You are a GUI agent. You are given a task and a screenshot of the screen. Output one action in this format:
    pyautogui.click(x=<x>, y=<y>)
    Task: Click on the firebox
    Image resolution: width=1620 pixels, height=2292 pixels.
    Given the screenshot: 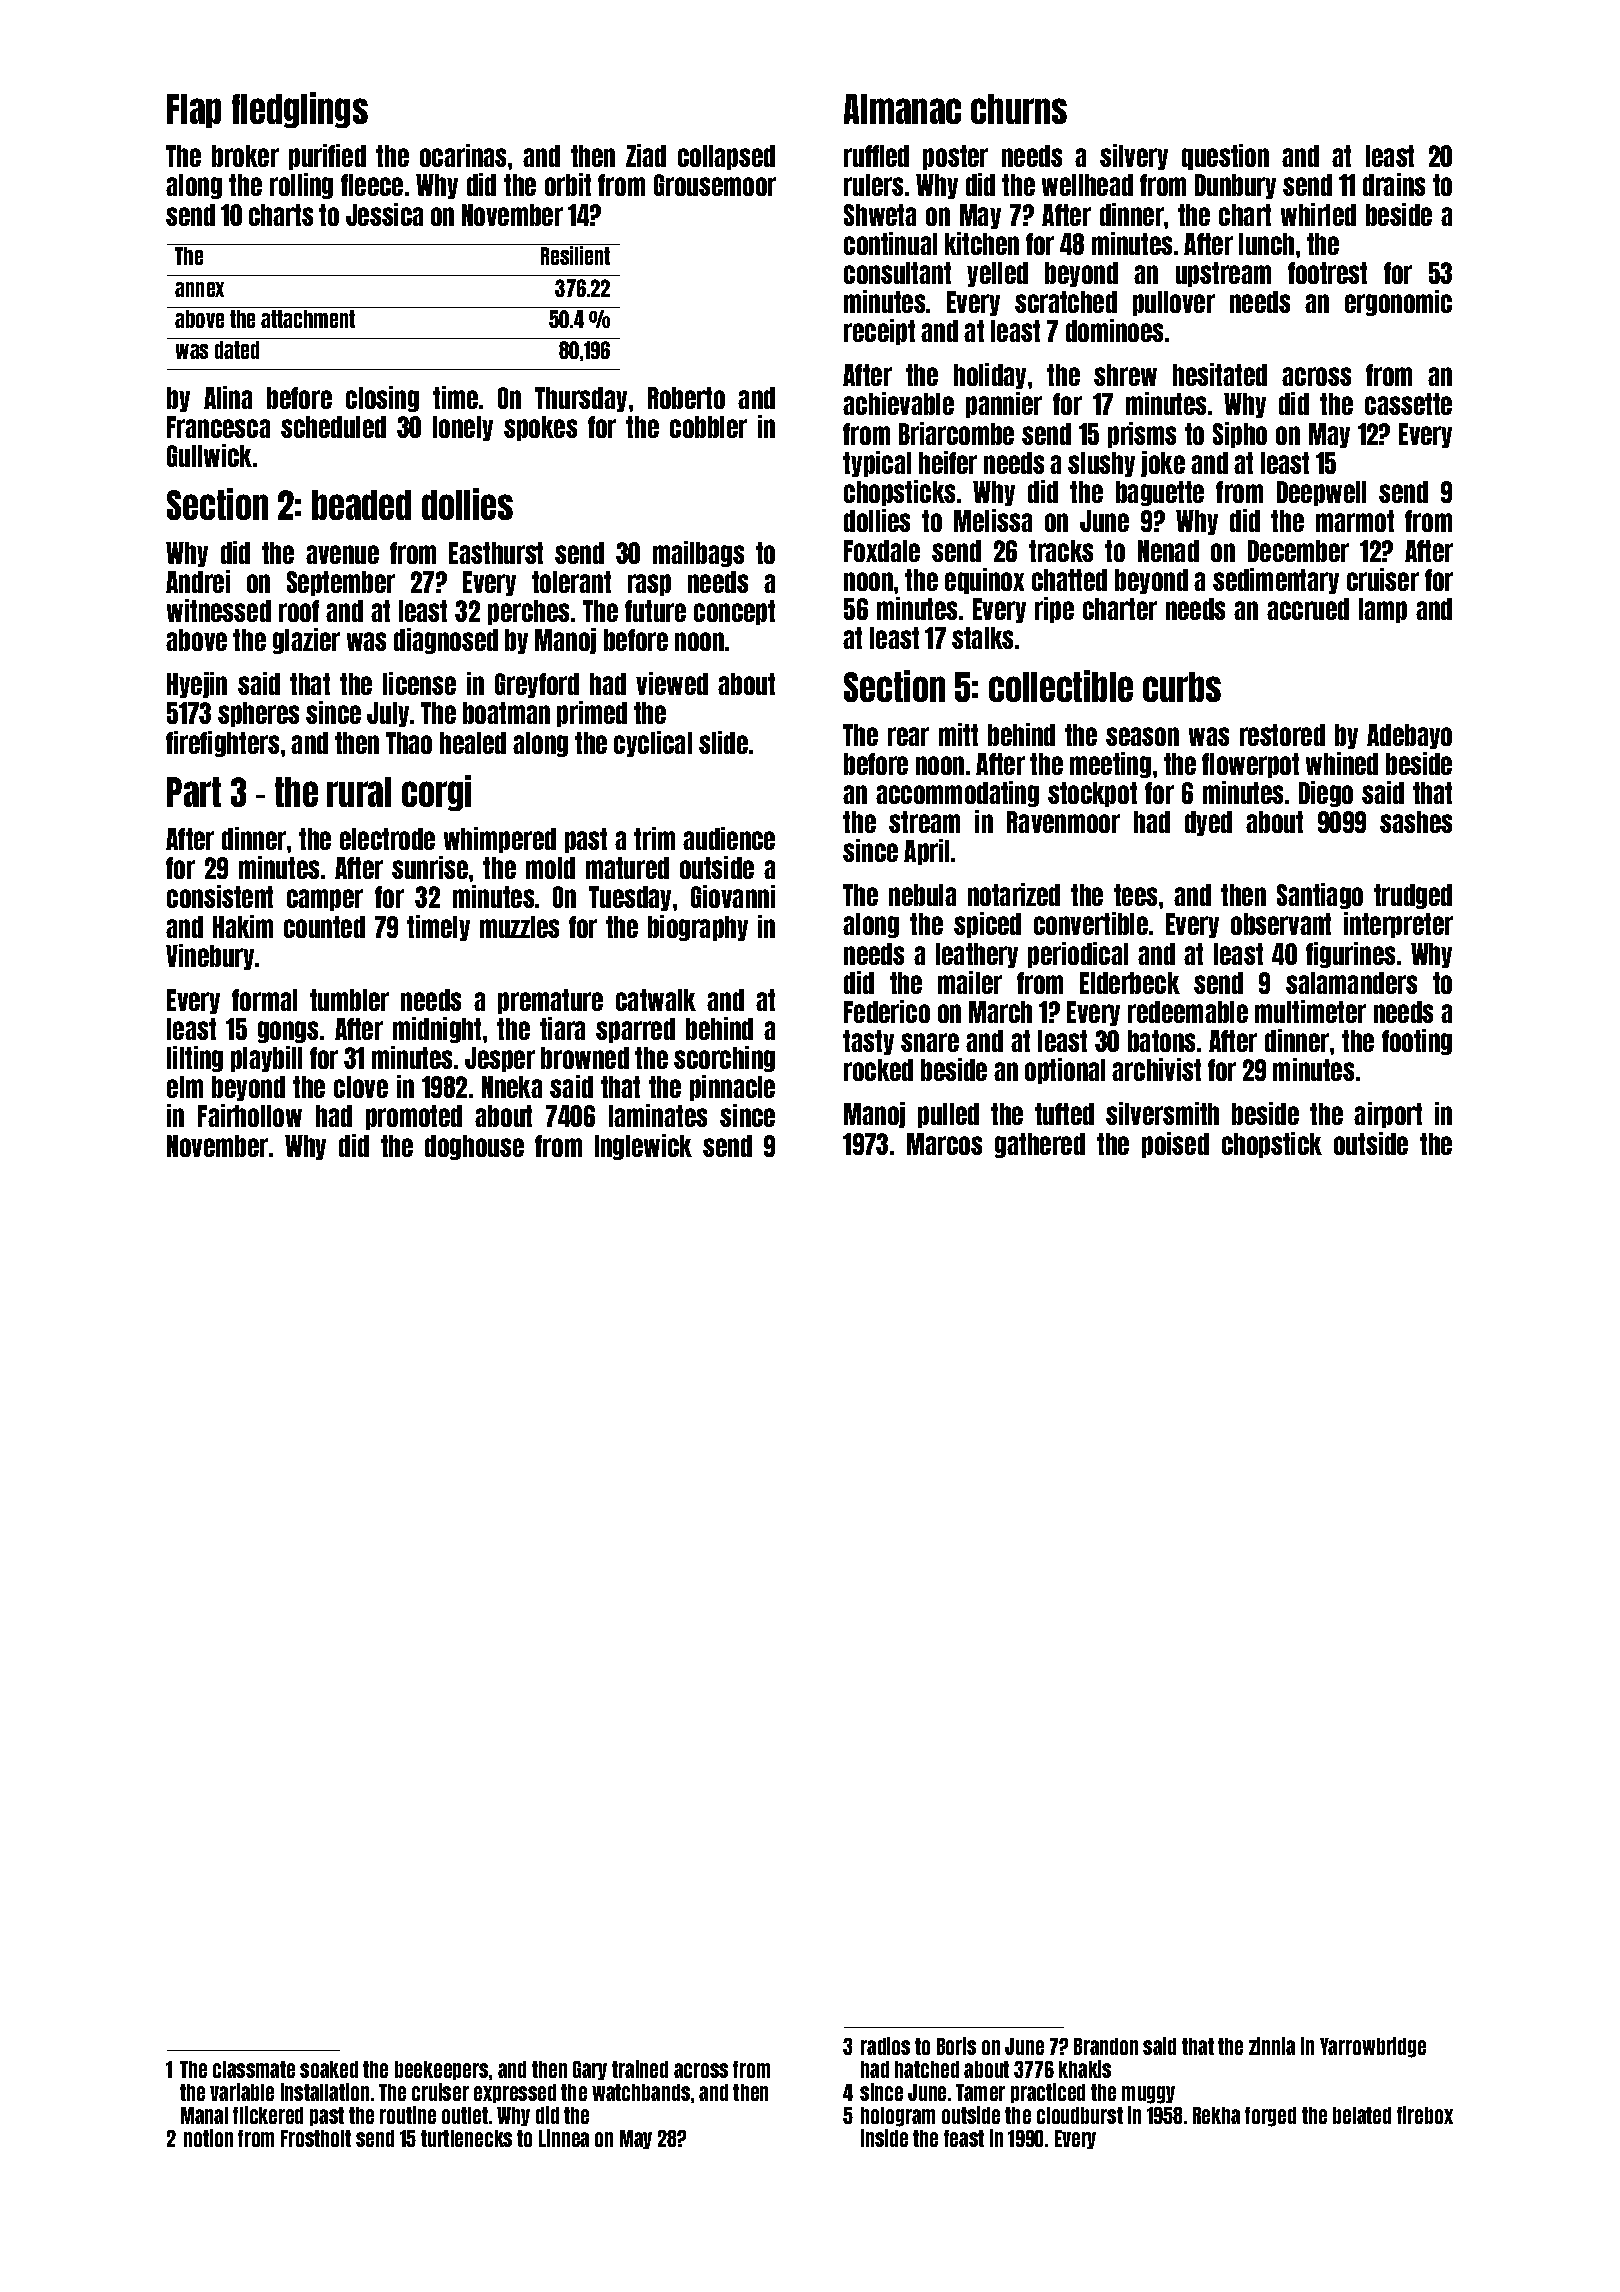 What is the action you would take?
    pyautogui.click(x=1425, y=2115)
